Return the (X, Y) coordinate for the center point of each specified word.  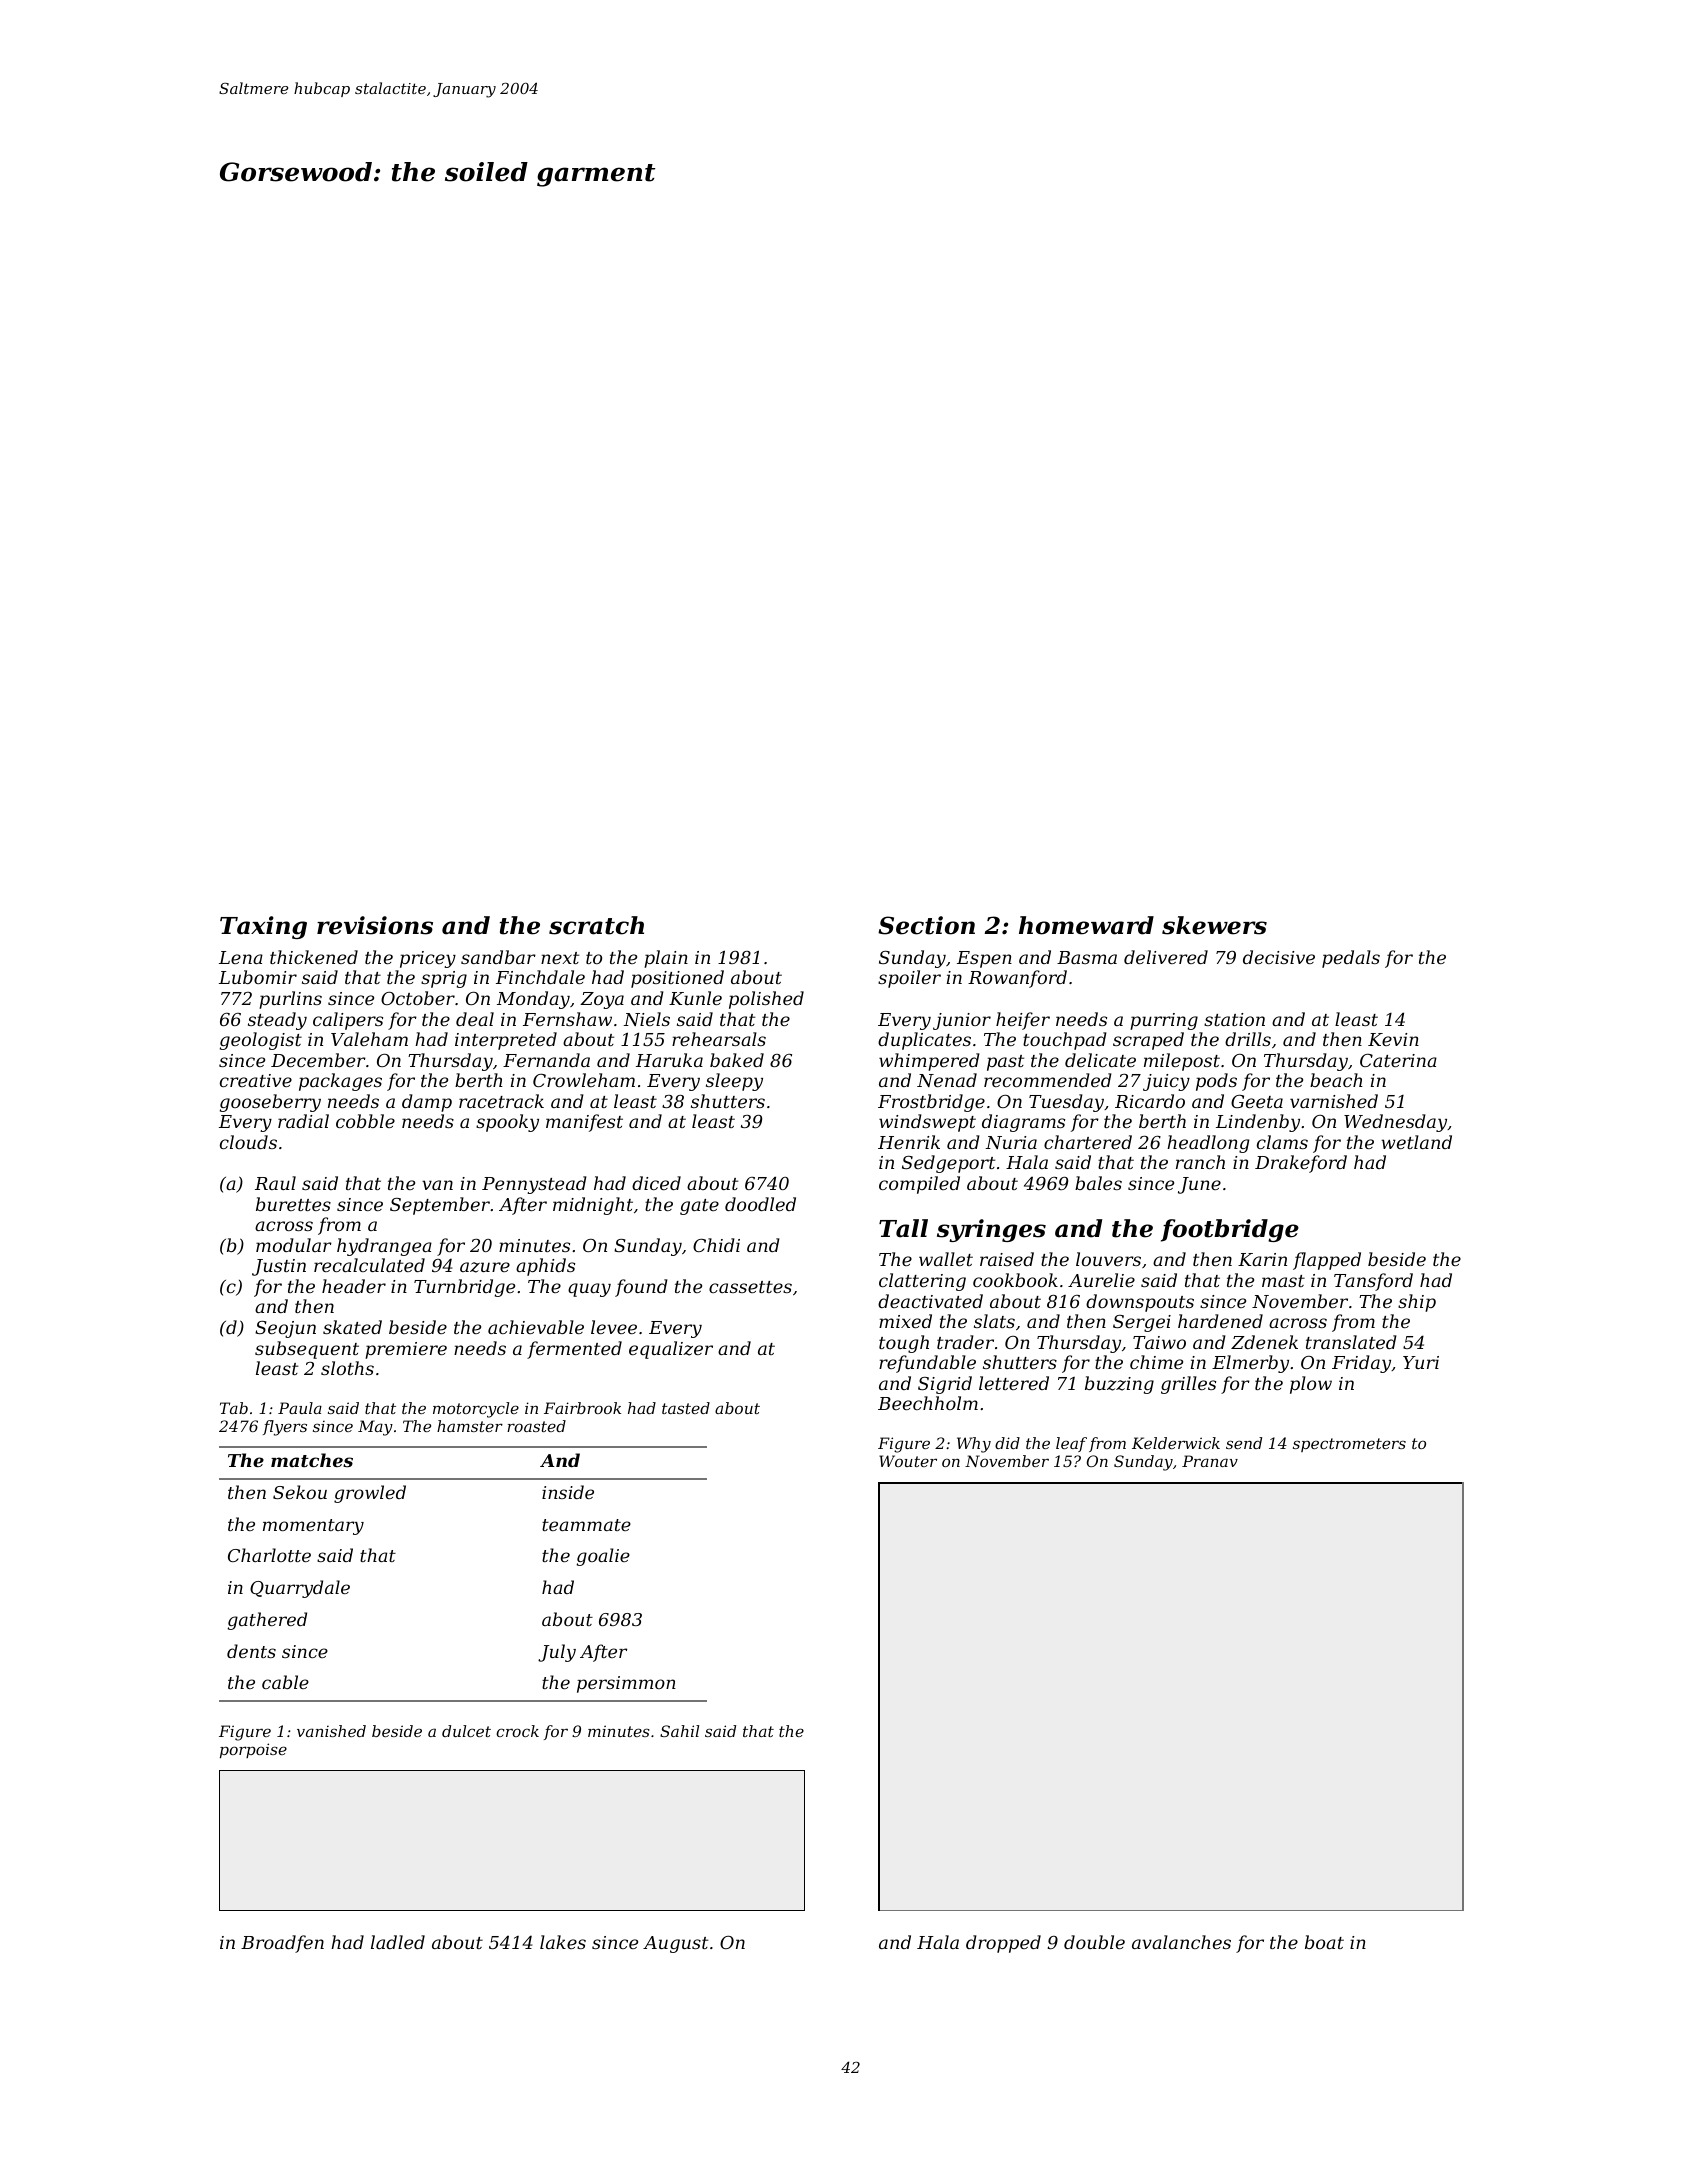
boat (1324, 1942)
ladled (398, 1942)
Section (926, 925)
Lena (241, 957)
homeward (1086, 925)
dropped (1003, 1944)
